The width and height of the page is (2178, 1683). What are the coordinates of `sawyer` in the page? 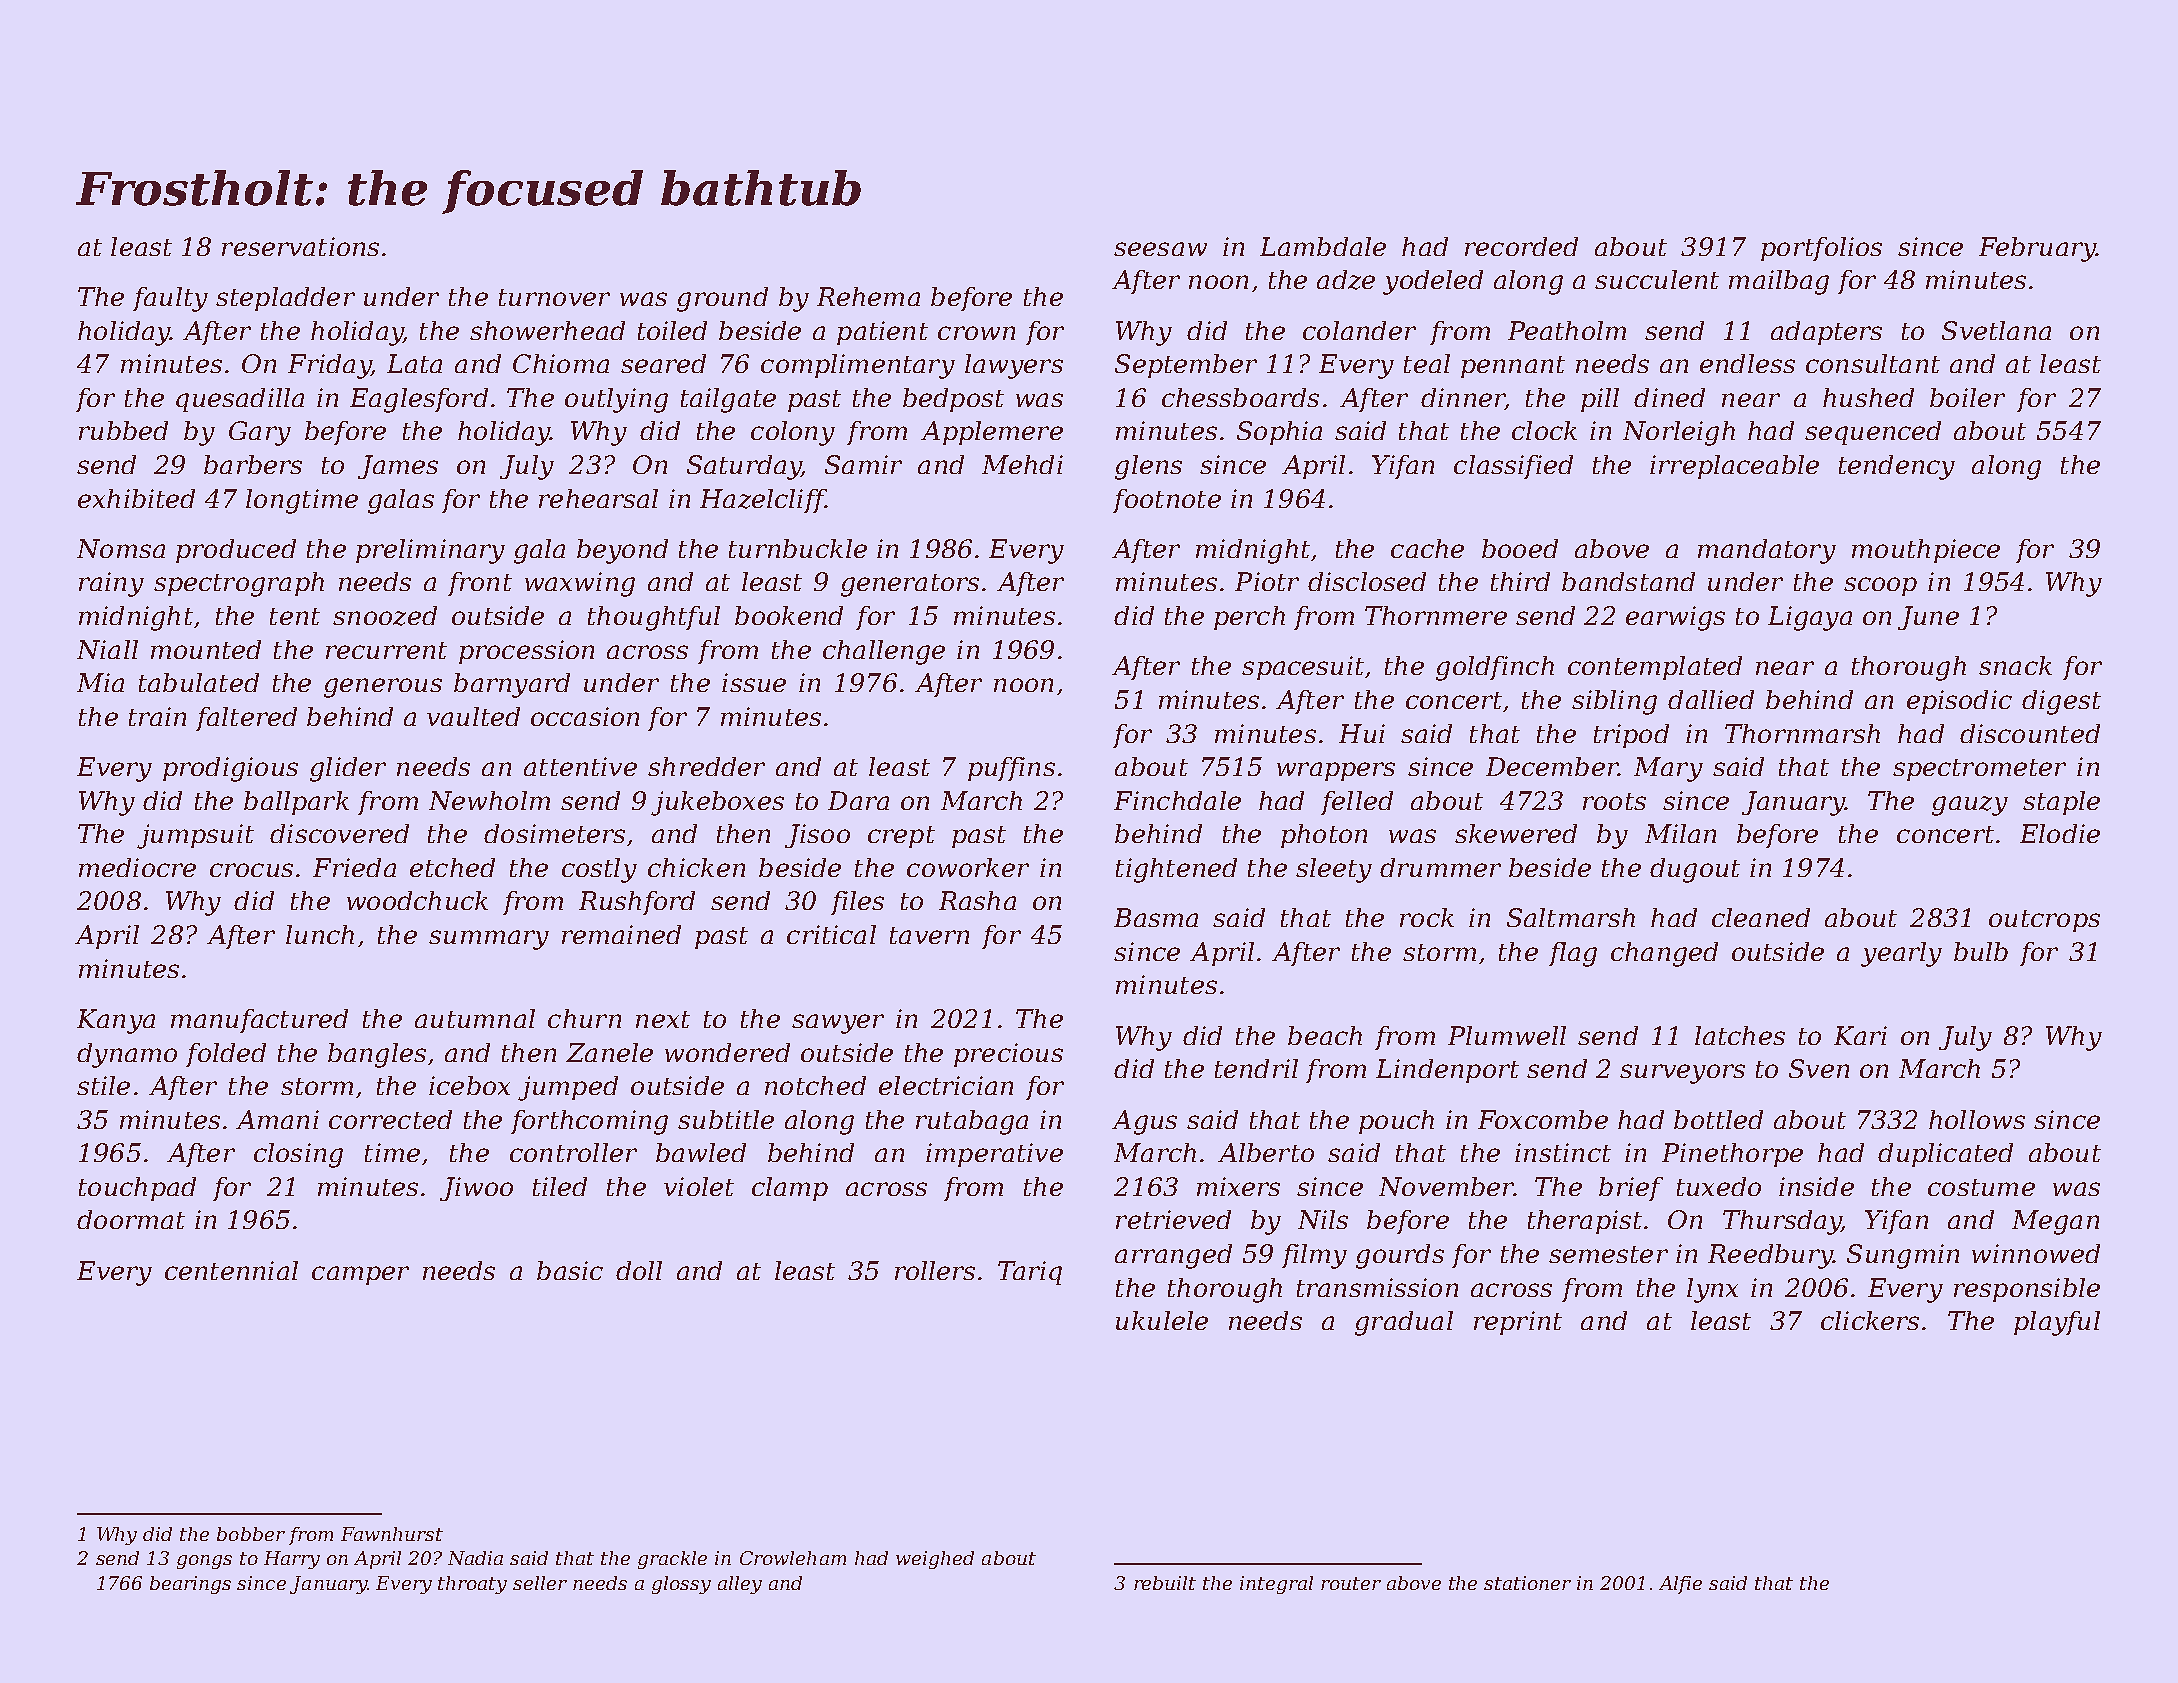 It's located at (838, 1024).
